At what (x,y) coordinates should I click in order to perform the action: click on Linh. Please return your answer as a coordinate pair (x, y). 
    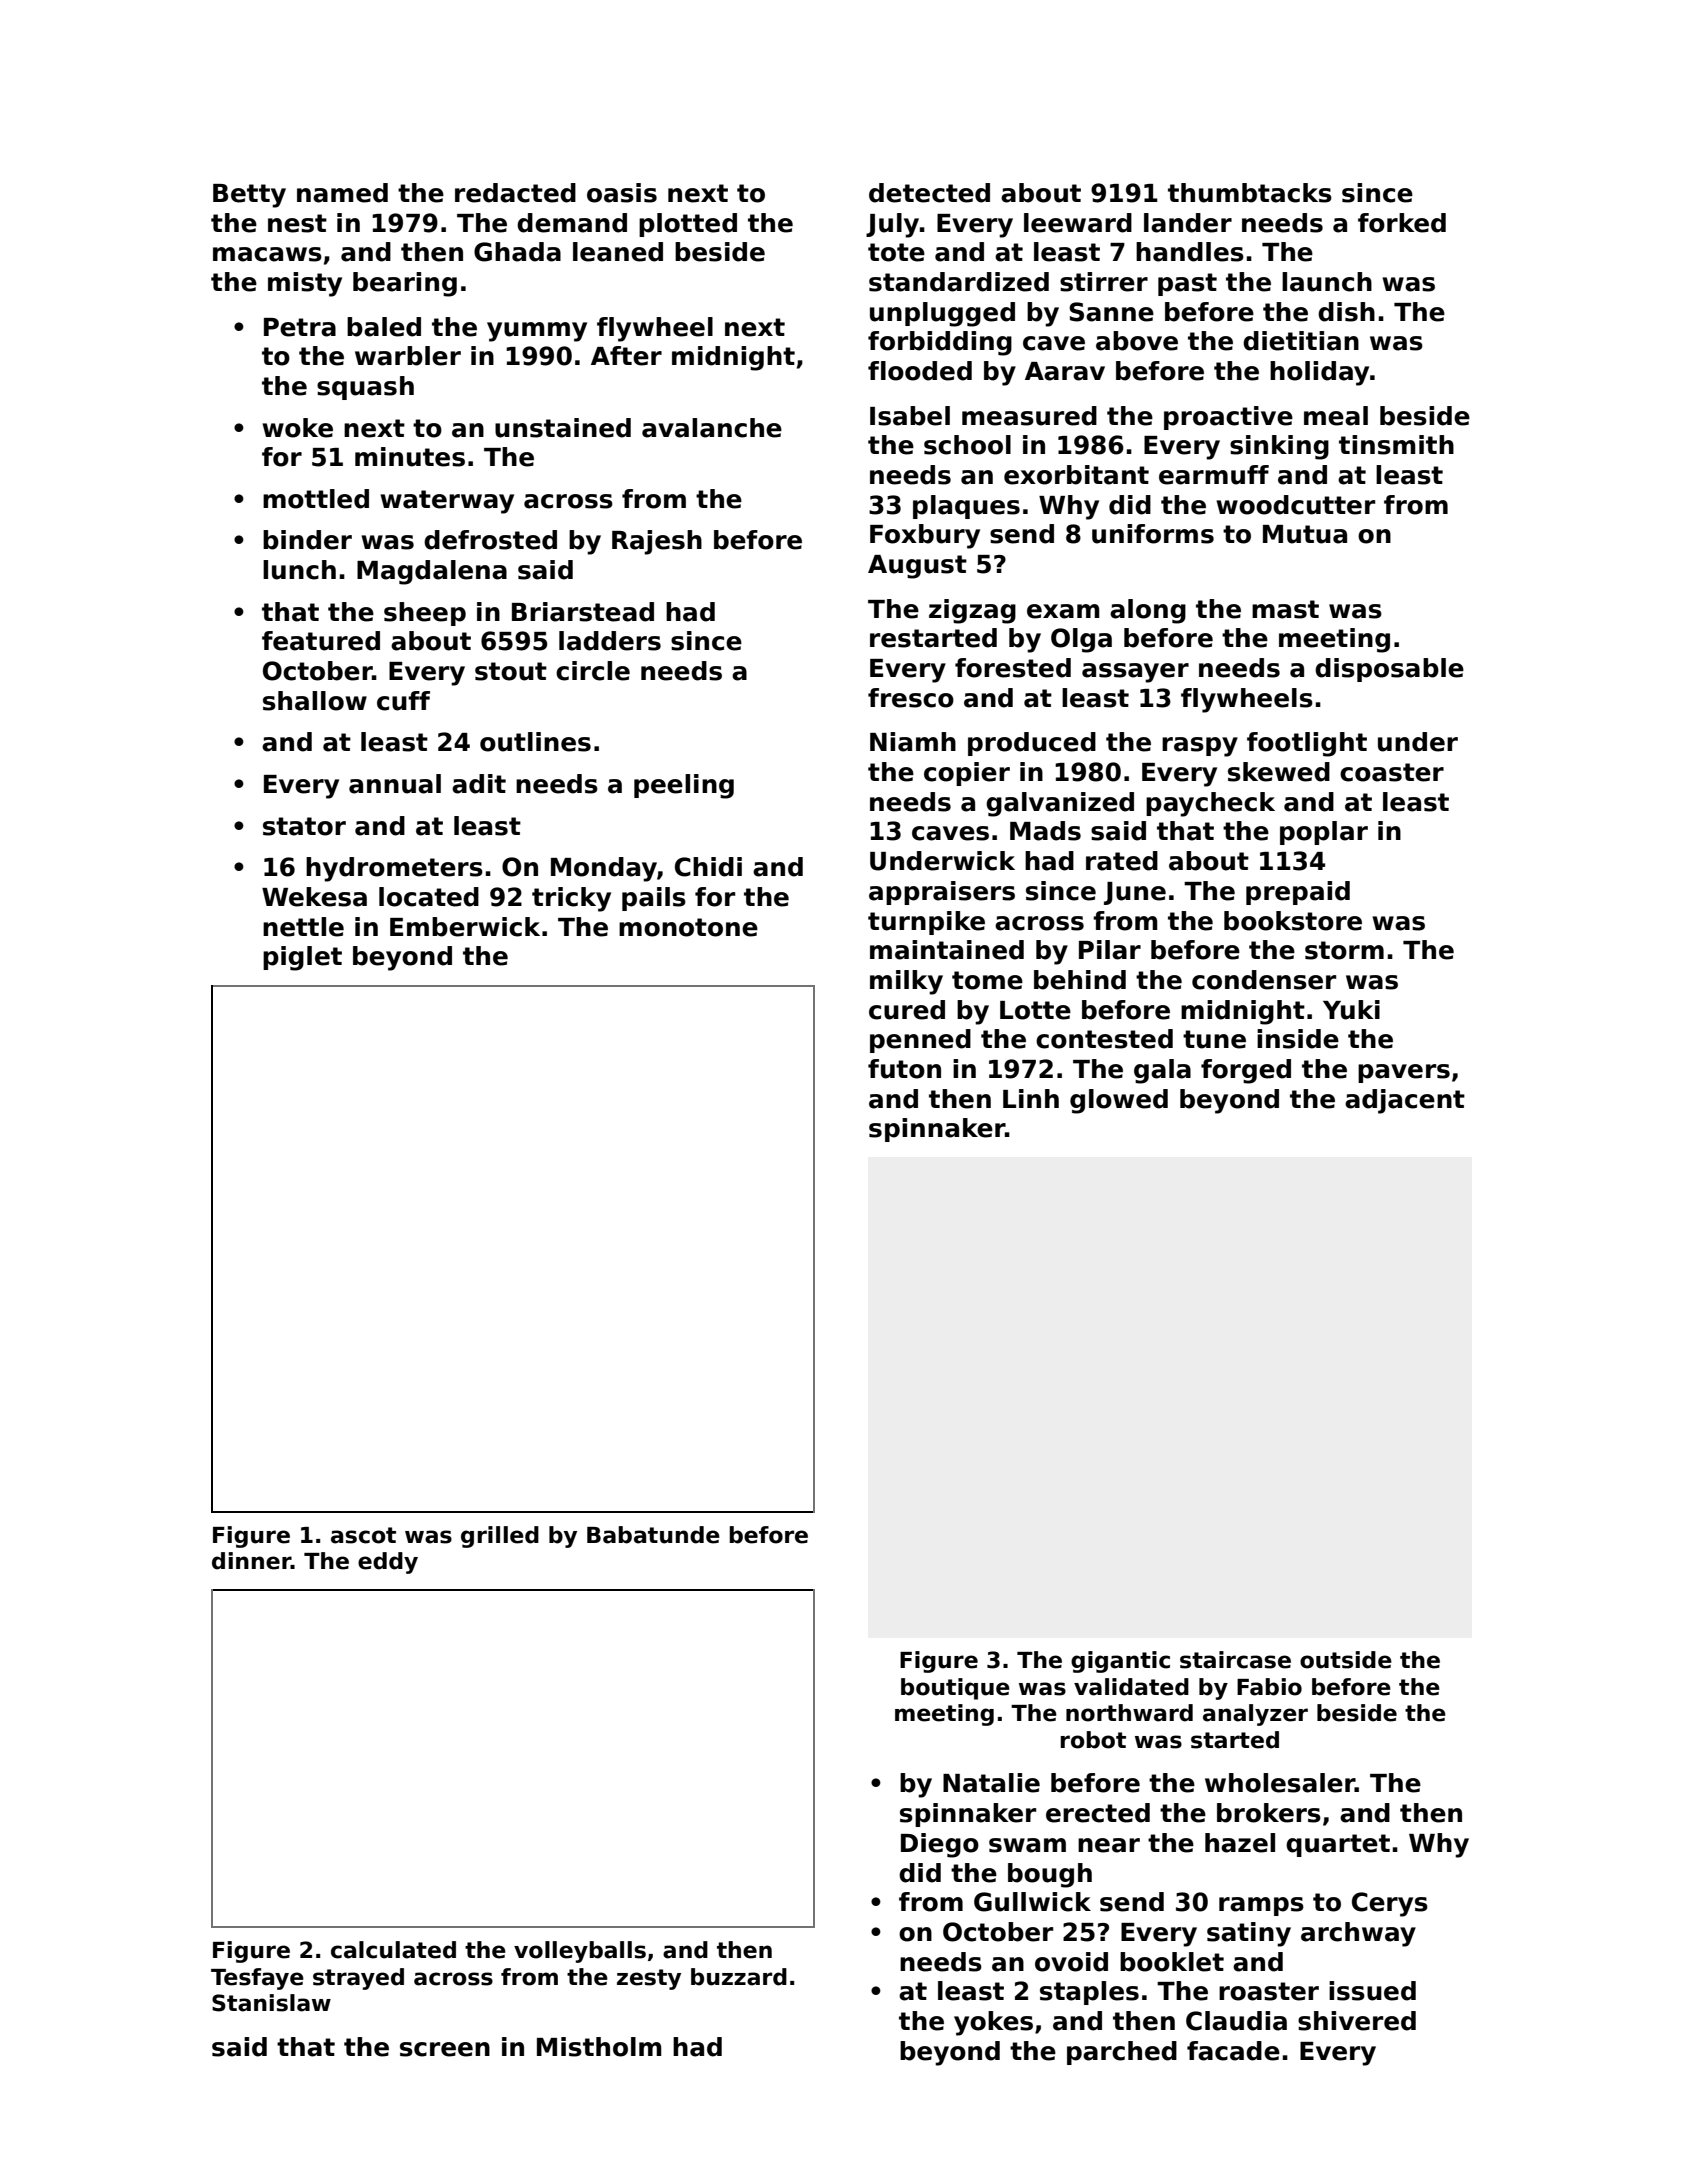
    Looking at the image, I should click on (1031, 1098).
